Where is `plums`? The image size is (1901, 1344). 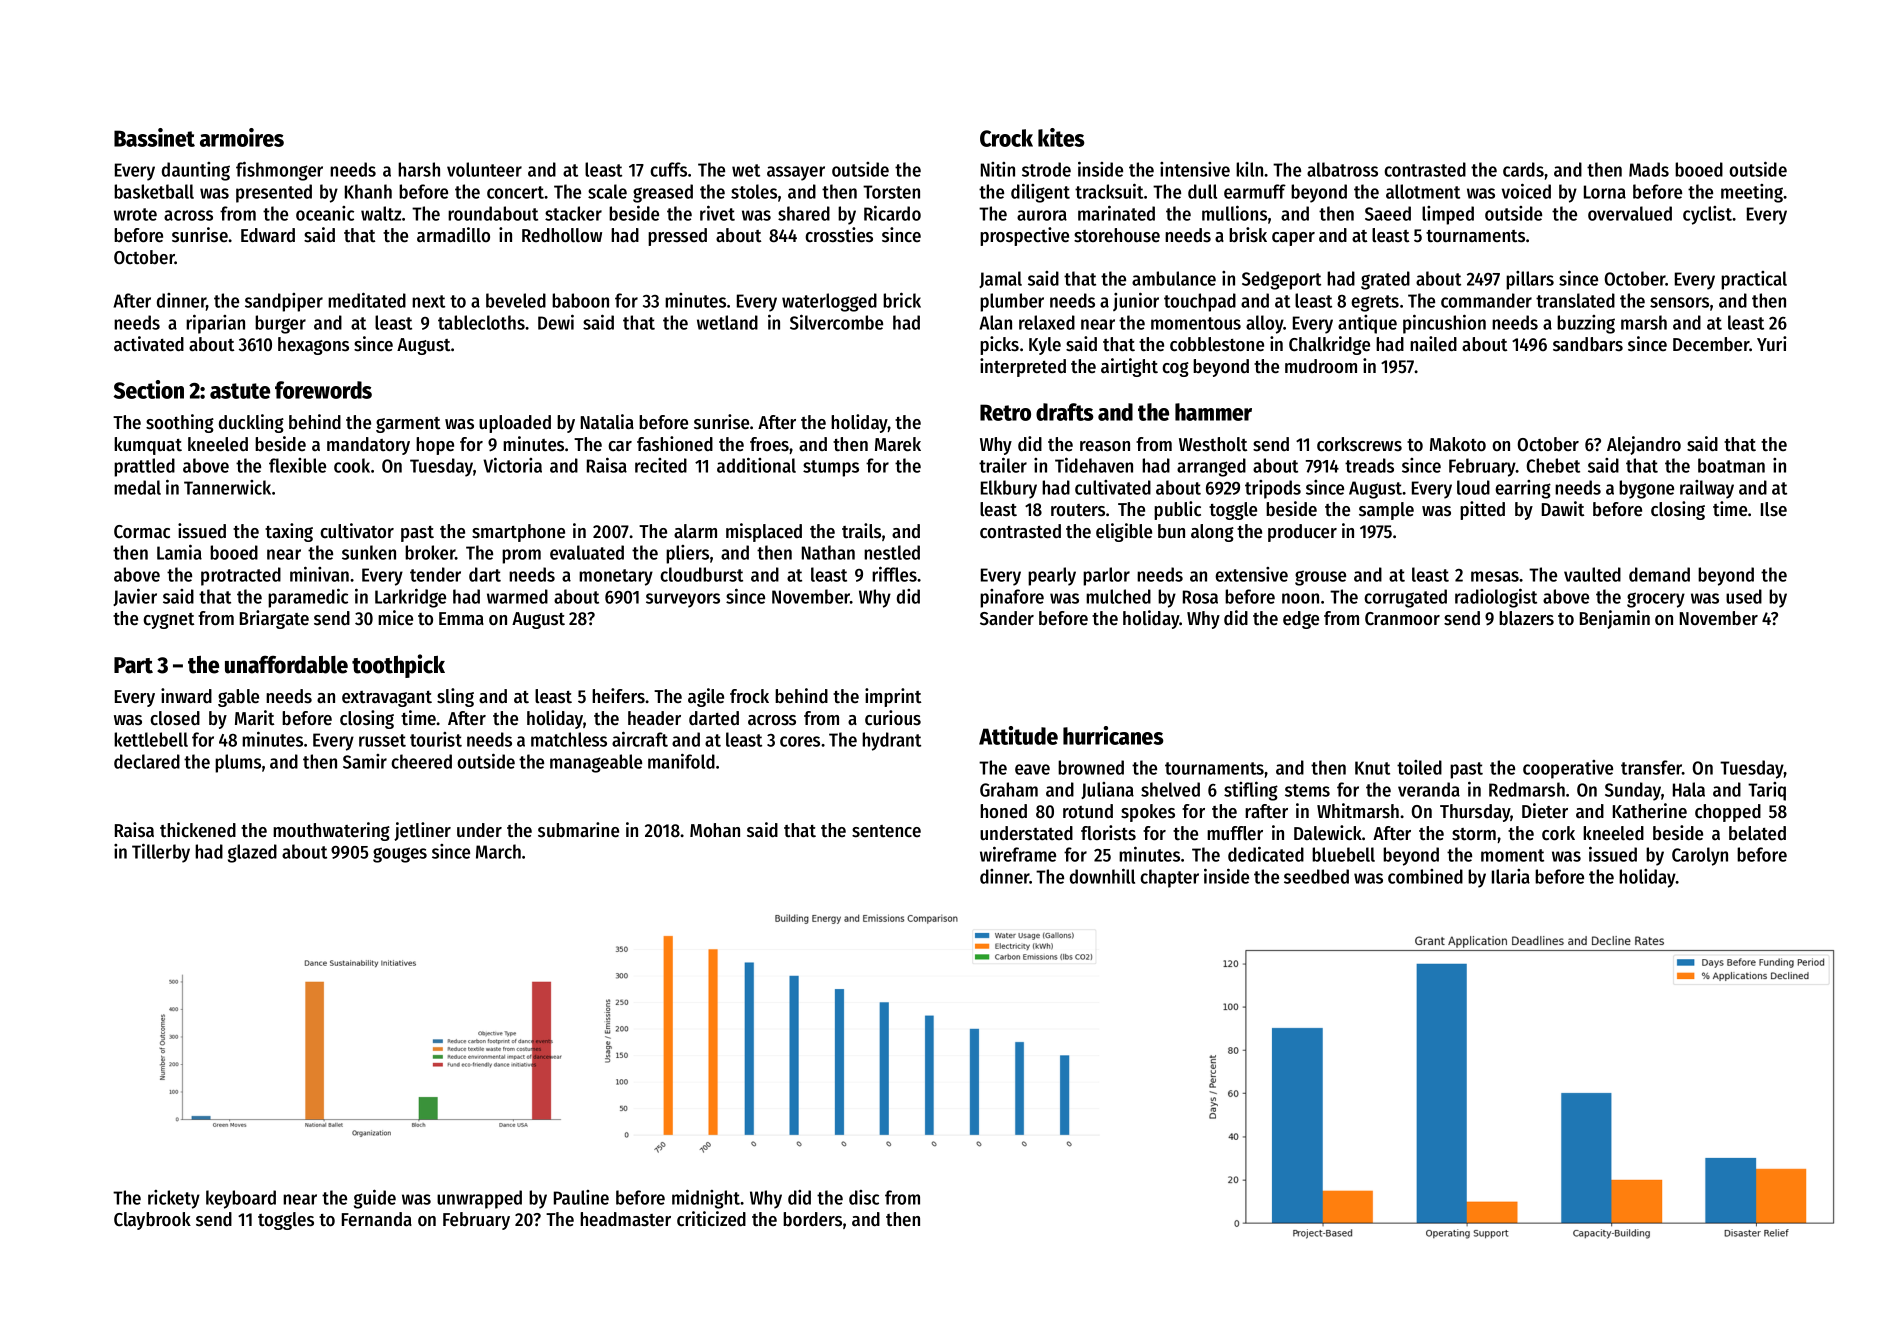 plums is located at coordinates (238, 763).
